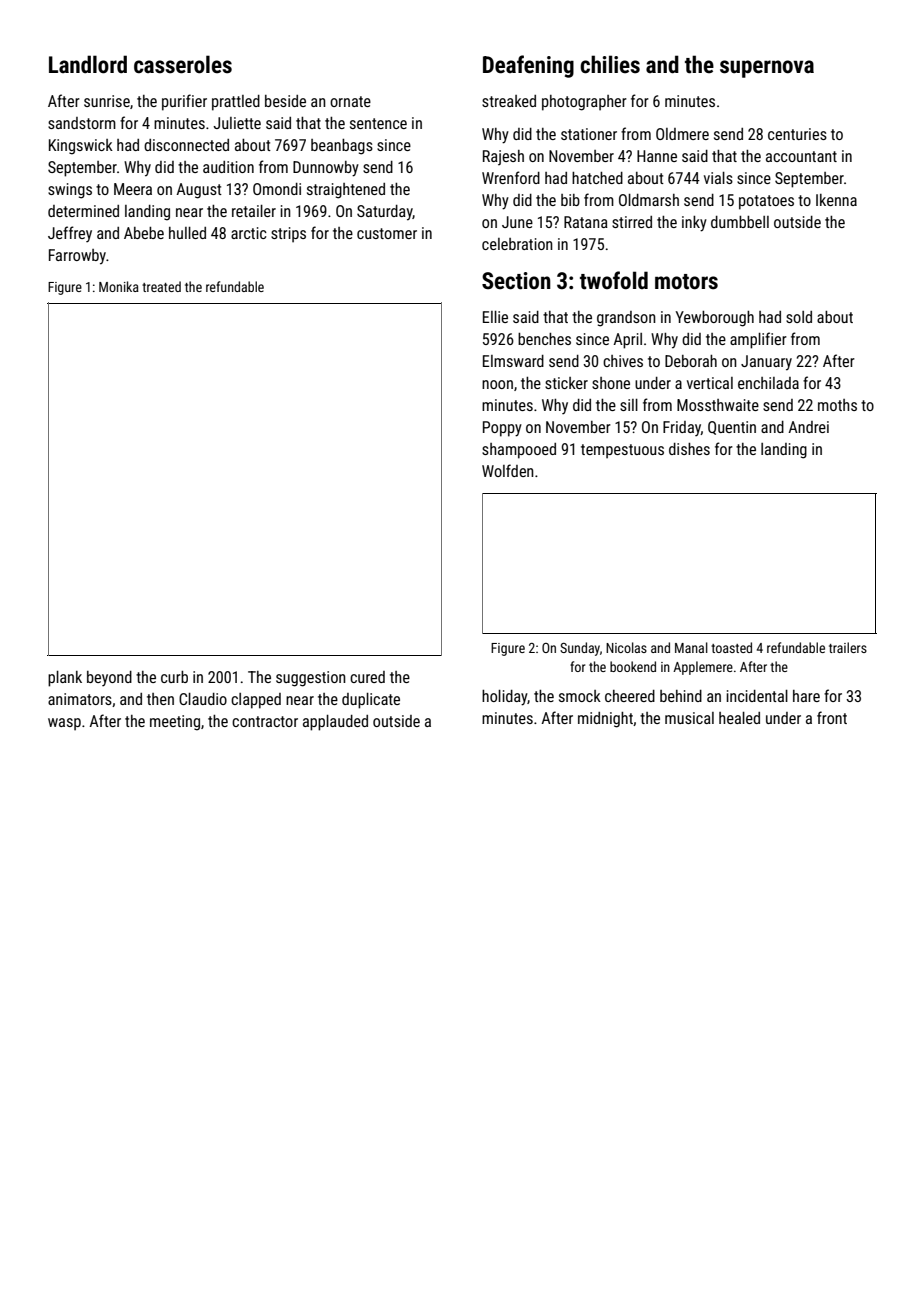 Image resolution: width=924 pixels, height=1308 pixels. What do you see at coordinates (508, 470) in the document?
I see `Wolfden` at bounding box center [508, 470].
